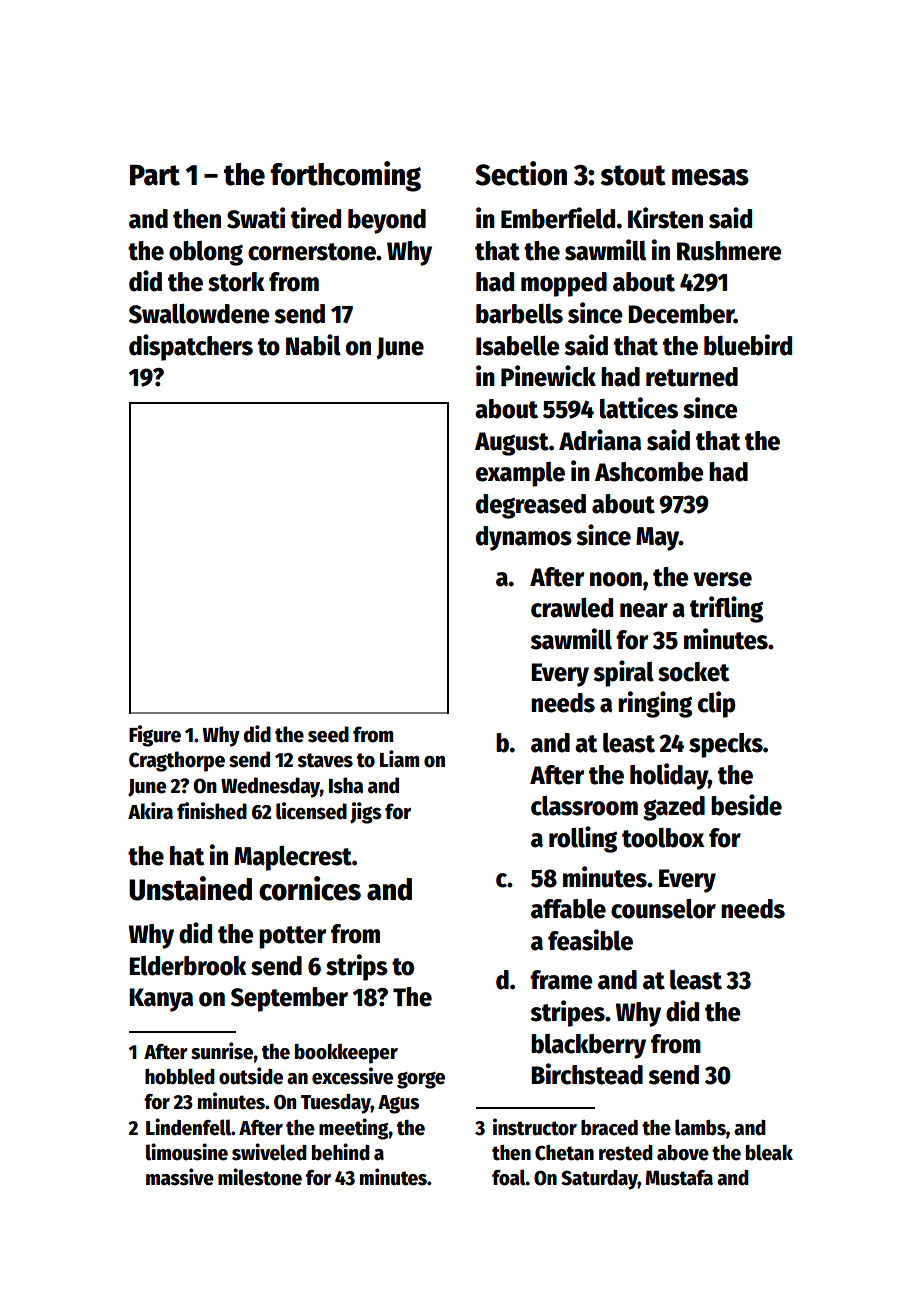  What do you see at coordinates (155, 736) in the screenshot?
I see `Figure` at bounding box center [155, 736].
